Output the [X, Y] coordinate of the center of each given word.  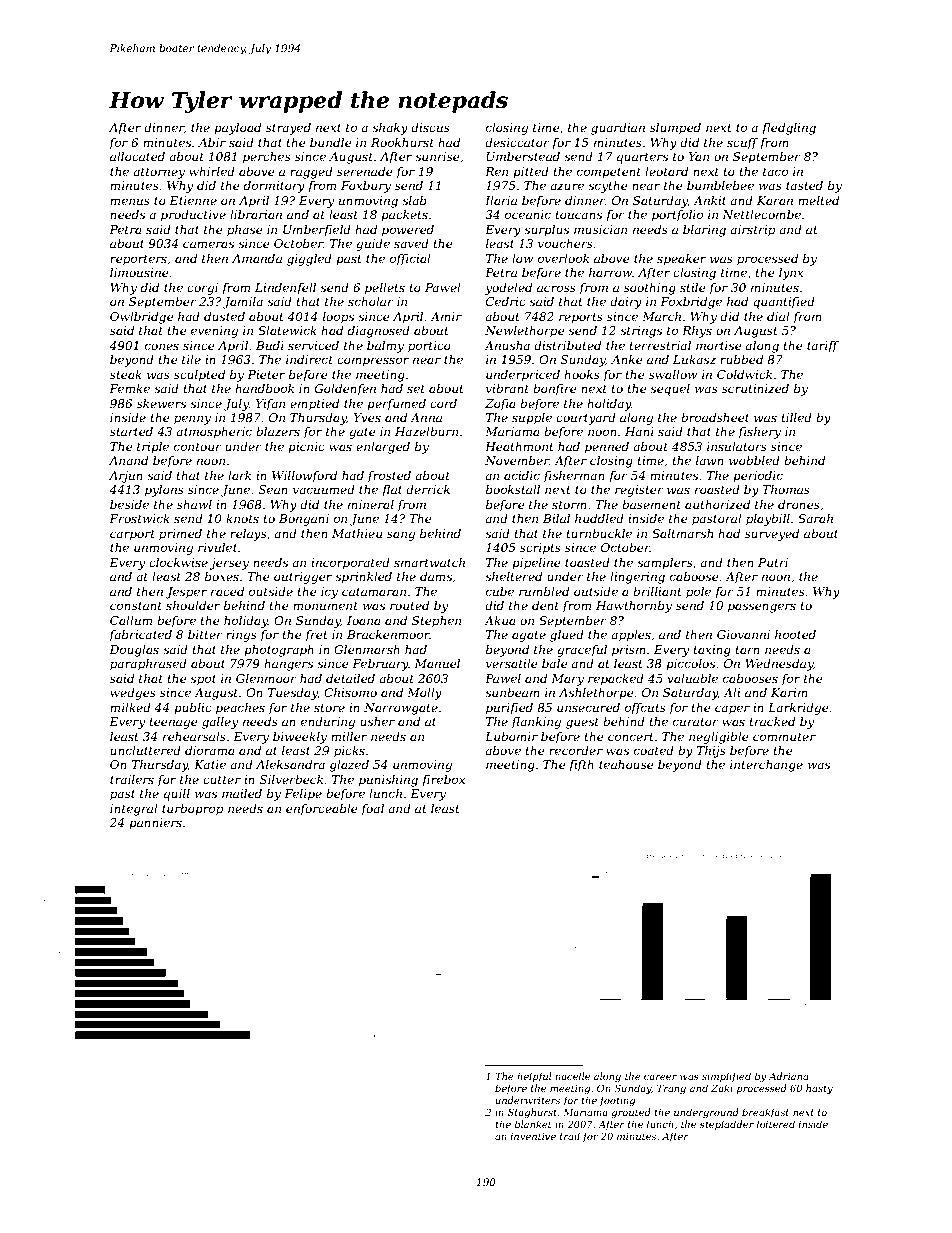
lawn [710, 460]
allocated [137, 156]
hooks [582, 374]
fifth [581, 766]
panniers [155, 824]
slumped [675, 129]
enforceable [322, 810]
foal [372, 810]
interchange [766, 766]
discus [430, 127]
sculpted [199, 376]
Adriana [788, 1076]
